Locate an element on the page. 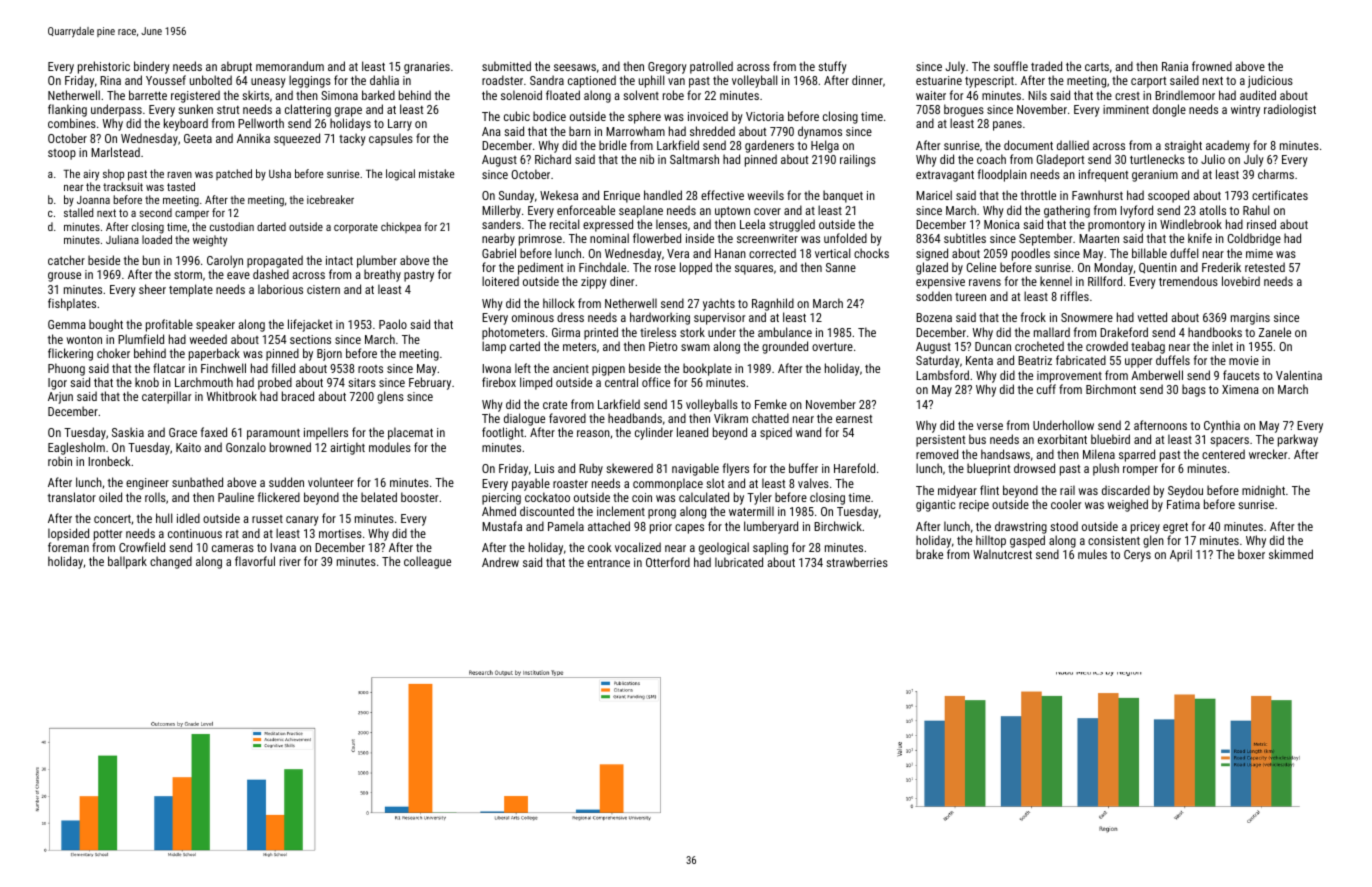 The height and width of the image is (887, 1372). souffle is located at coordinates (1011, 66).
